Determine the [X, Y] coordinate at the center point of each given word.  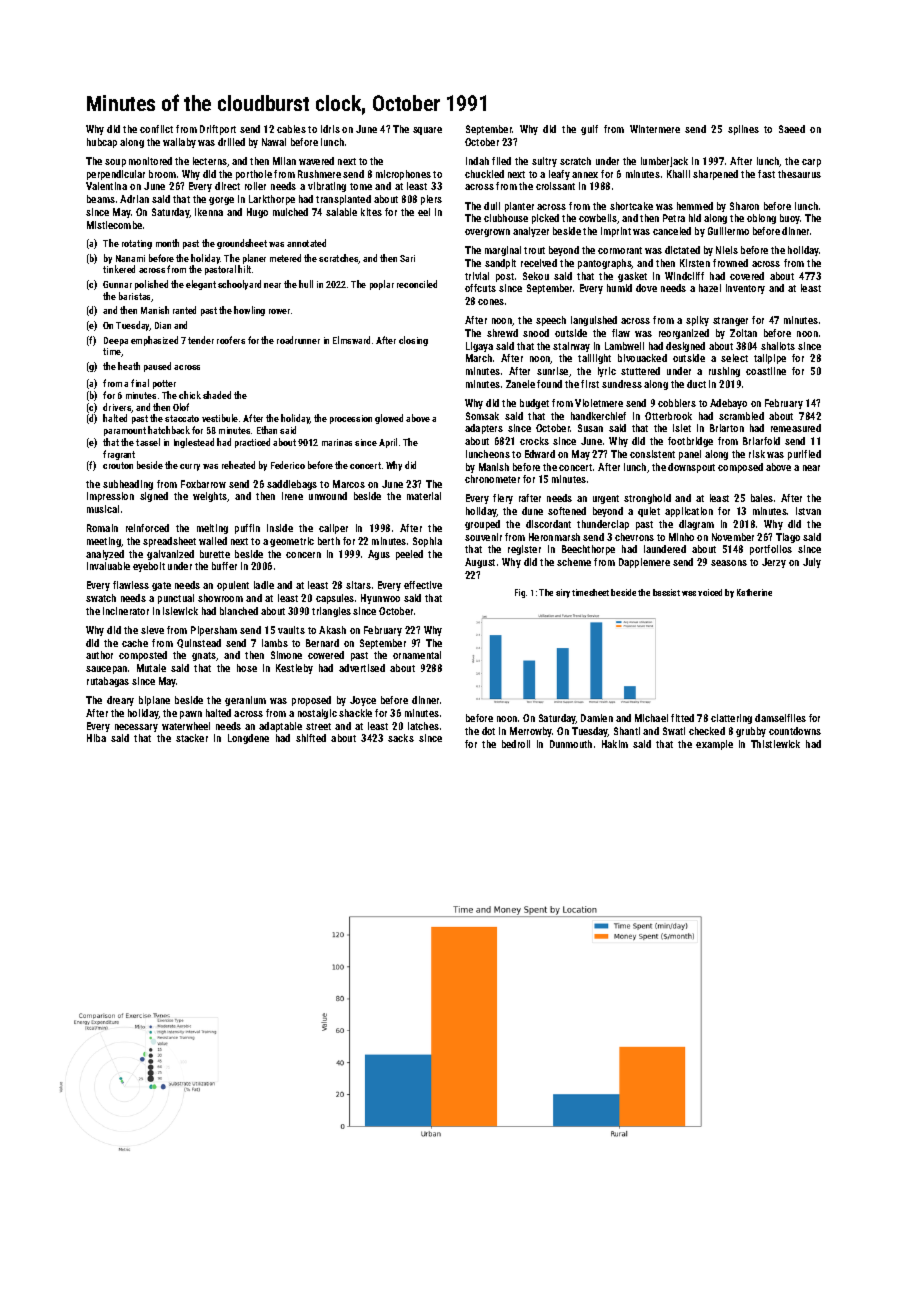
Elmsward [351, 340]
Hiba [96, 738]
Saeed [792, 129]
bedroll [516, 744]
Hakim [615, 744]
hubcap [102, 143]
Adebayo [728, 404]
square [427, 131]
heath [129, 366]
